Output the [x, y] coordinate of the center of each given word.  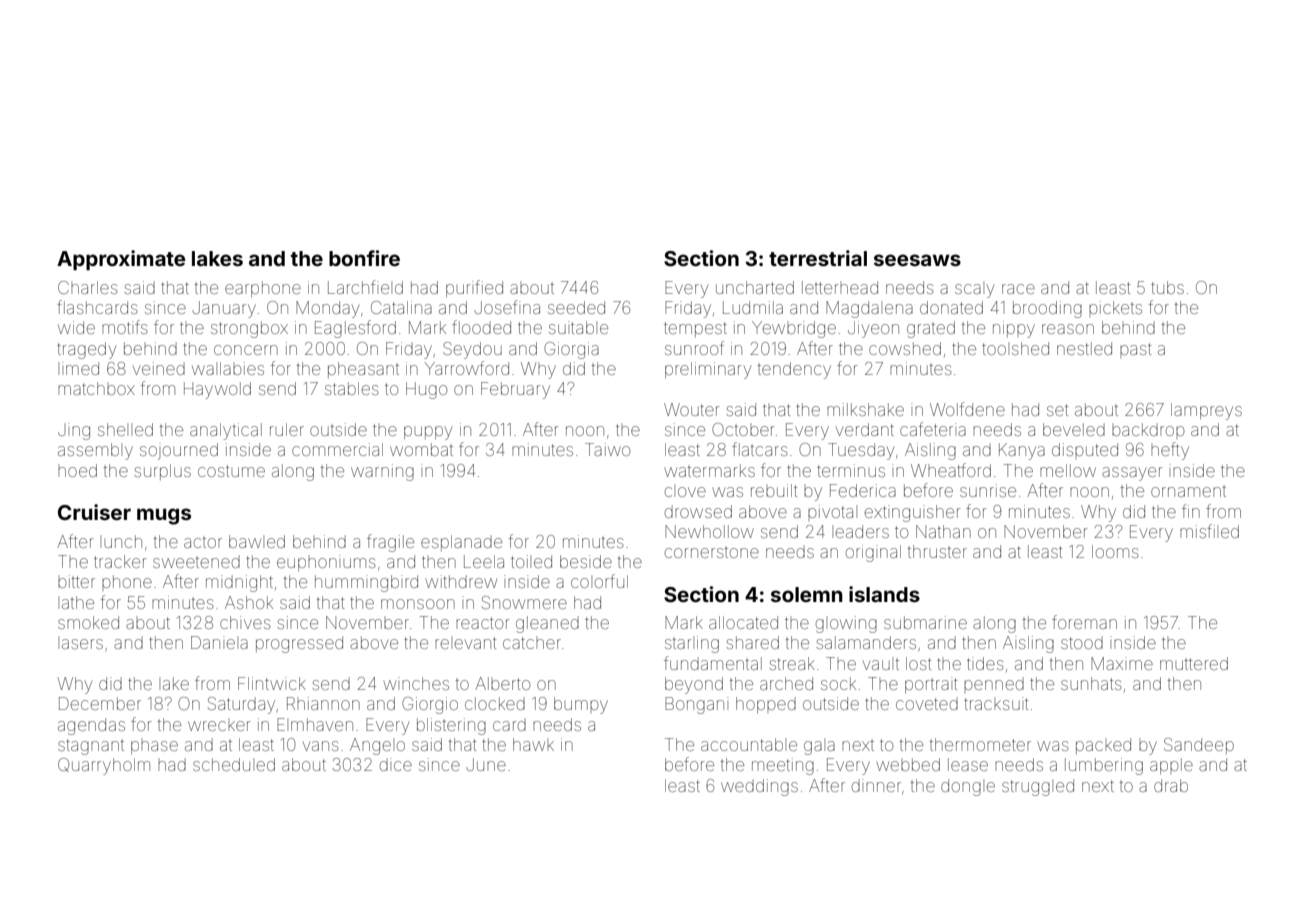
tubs [1167, 287]
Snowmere [524, 602]
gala [819, 748]
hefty [1170, 451]
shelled [125, 429]
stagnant [91, 747]
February [515, 390]
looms [1115, 551]
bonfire [364, 258]
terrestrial [818, 258]
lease [968, 764]
